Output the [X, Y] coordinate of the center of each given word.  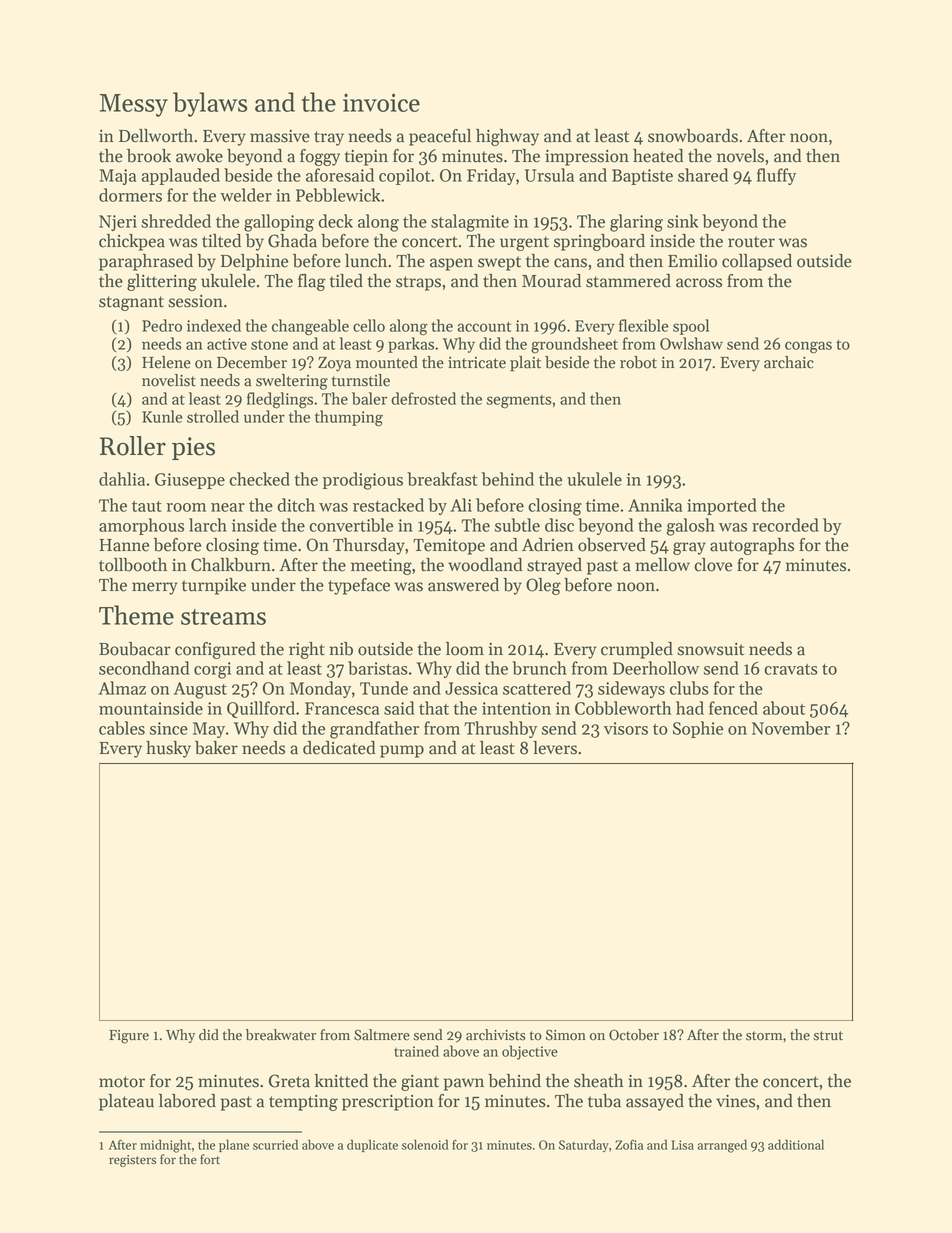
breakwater [281, 1035]
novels [740, 156]
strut [828, 1036]
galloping [279, 223]
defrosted [423, 398]
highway [507, 137]
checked [259, 479]
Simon [566, 1035]
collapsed [757, 262]
